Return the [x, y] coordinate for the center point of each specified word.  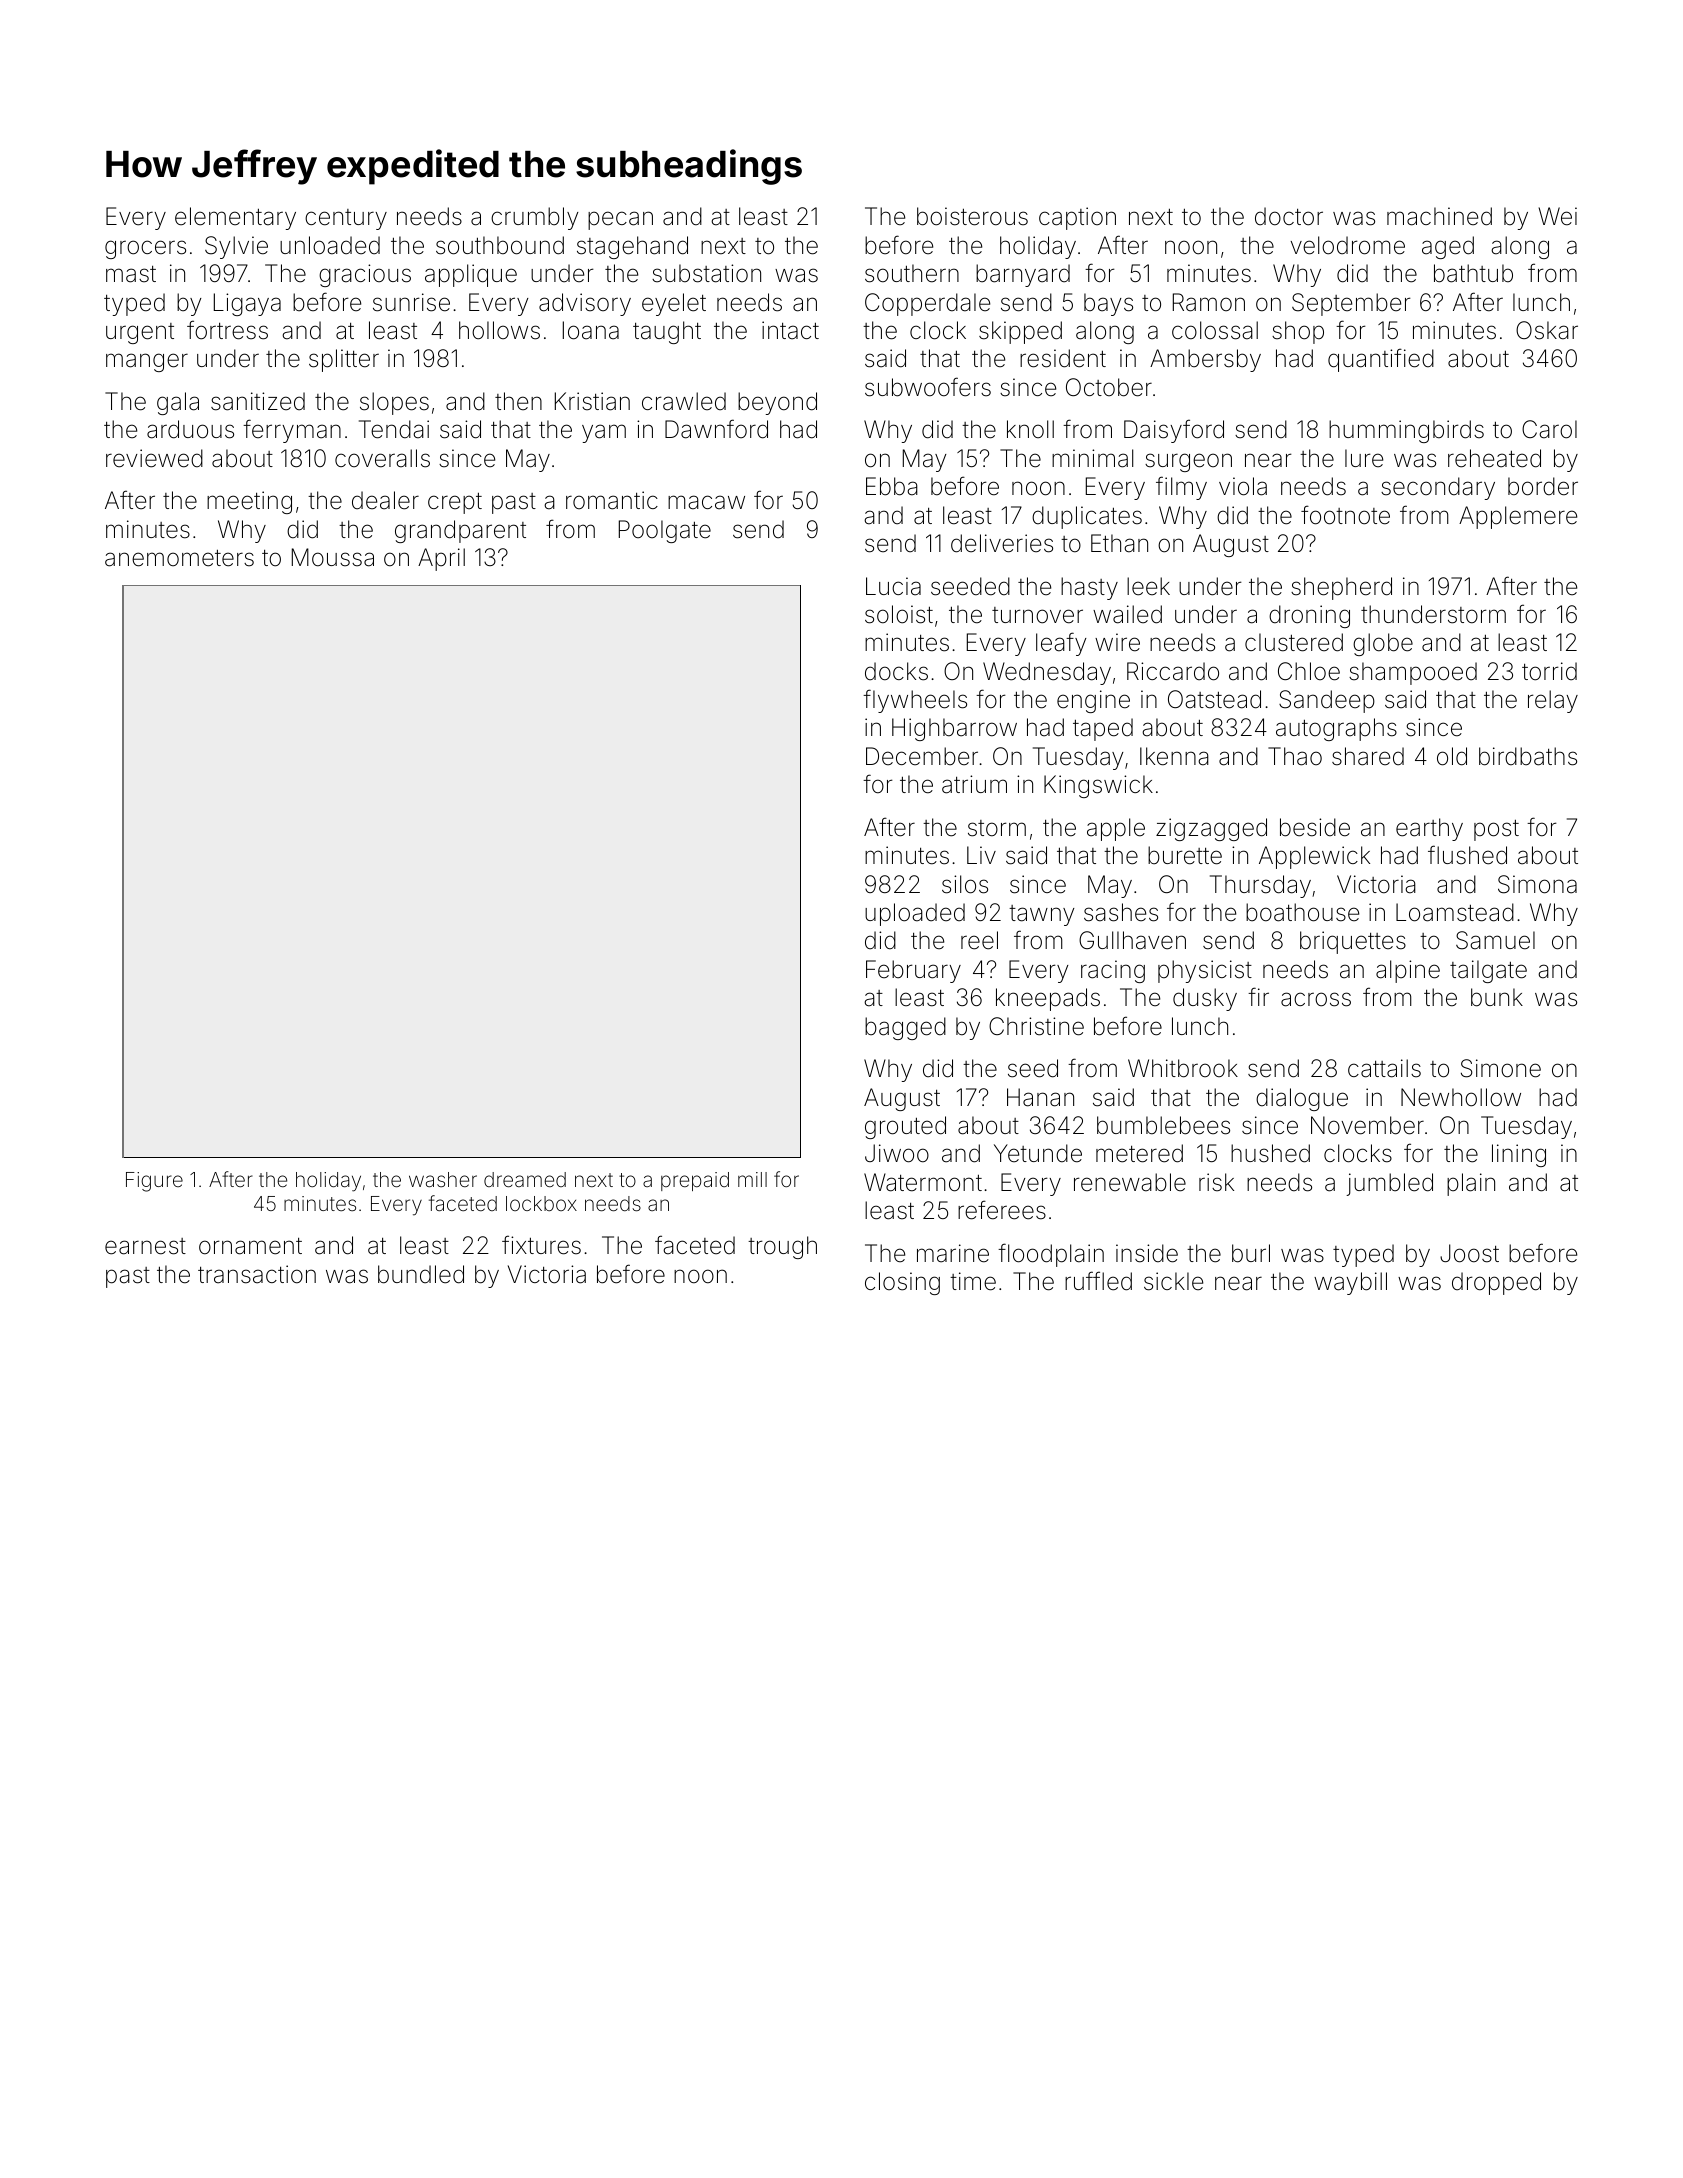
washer [443, 1179]
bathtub [1473, 273]
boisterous [972, 216]
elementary [235, 218]
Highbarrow [954, 729]
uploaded [915, 914]
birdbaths [1528, 756]
